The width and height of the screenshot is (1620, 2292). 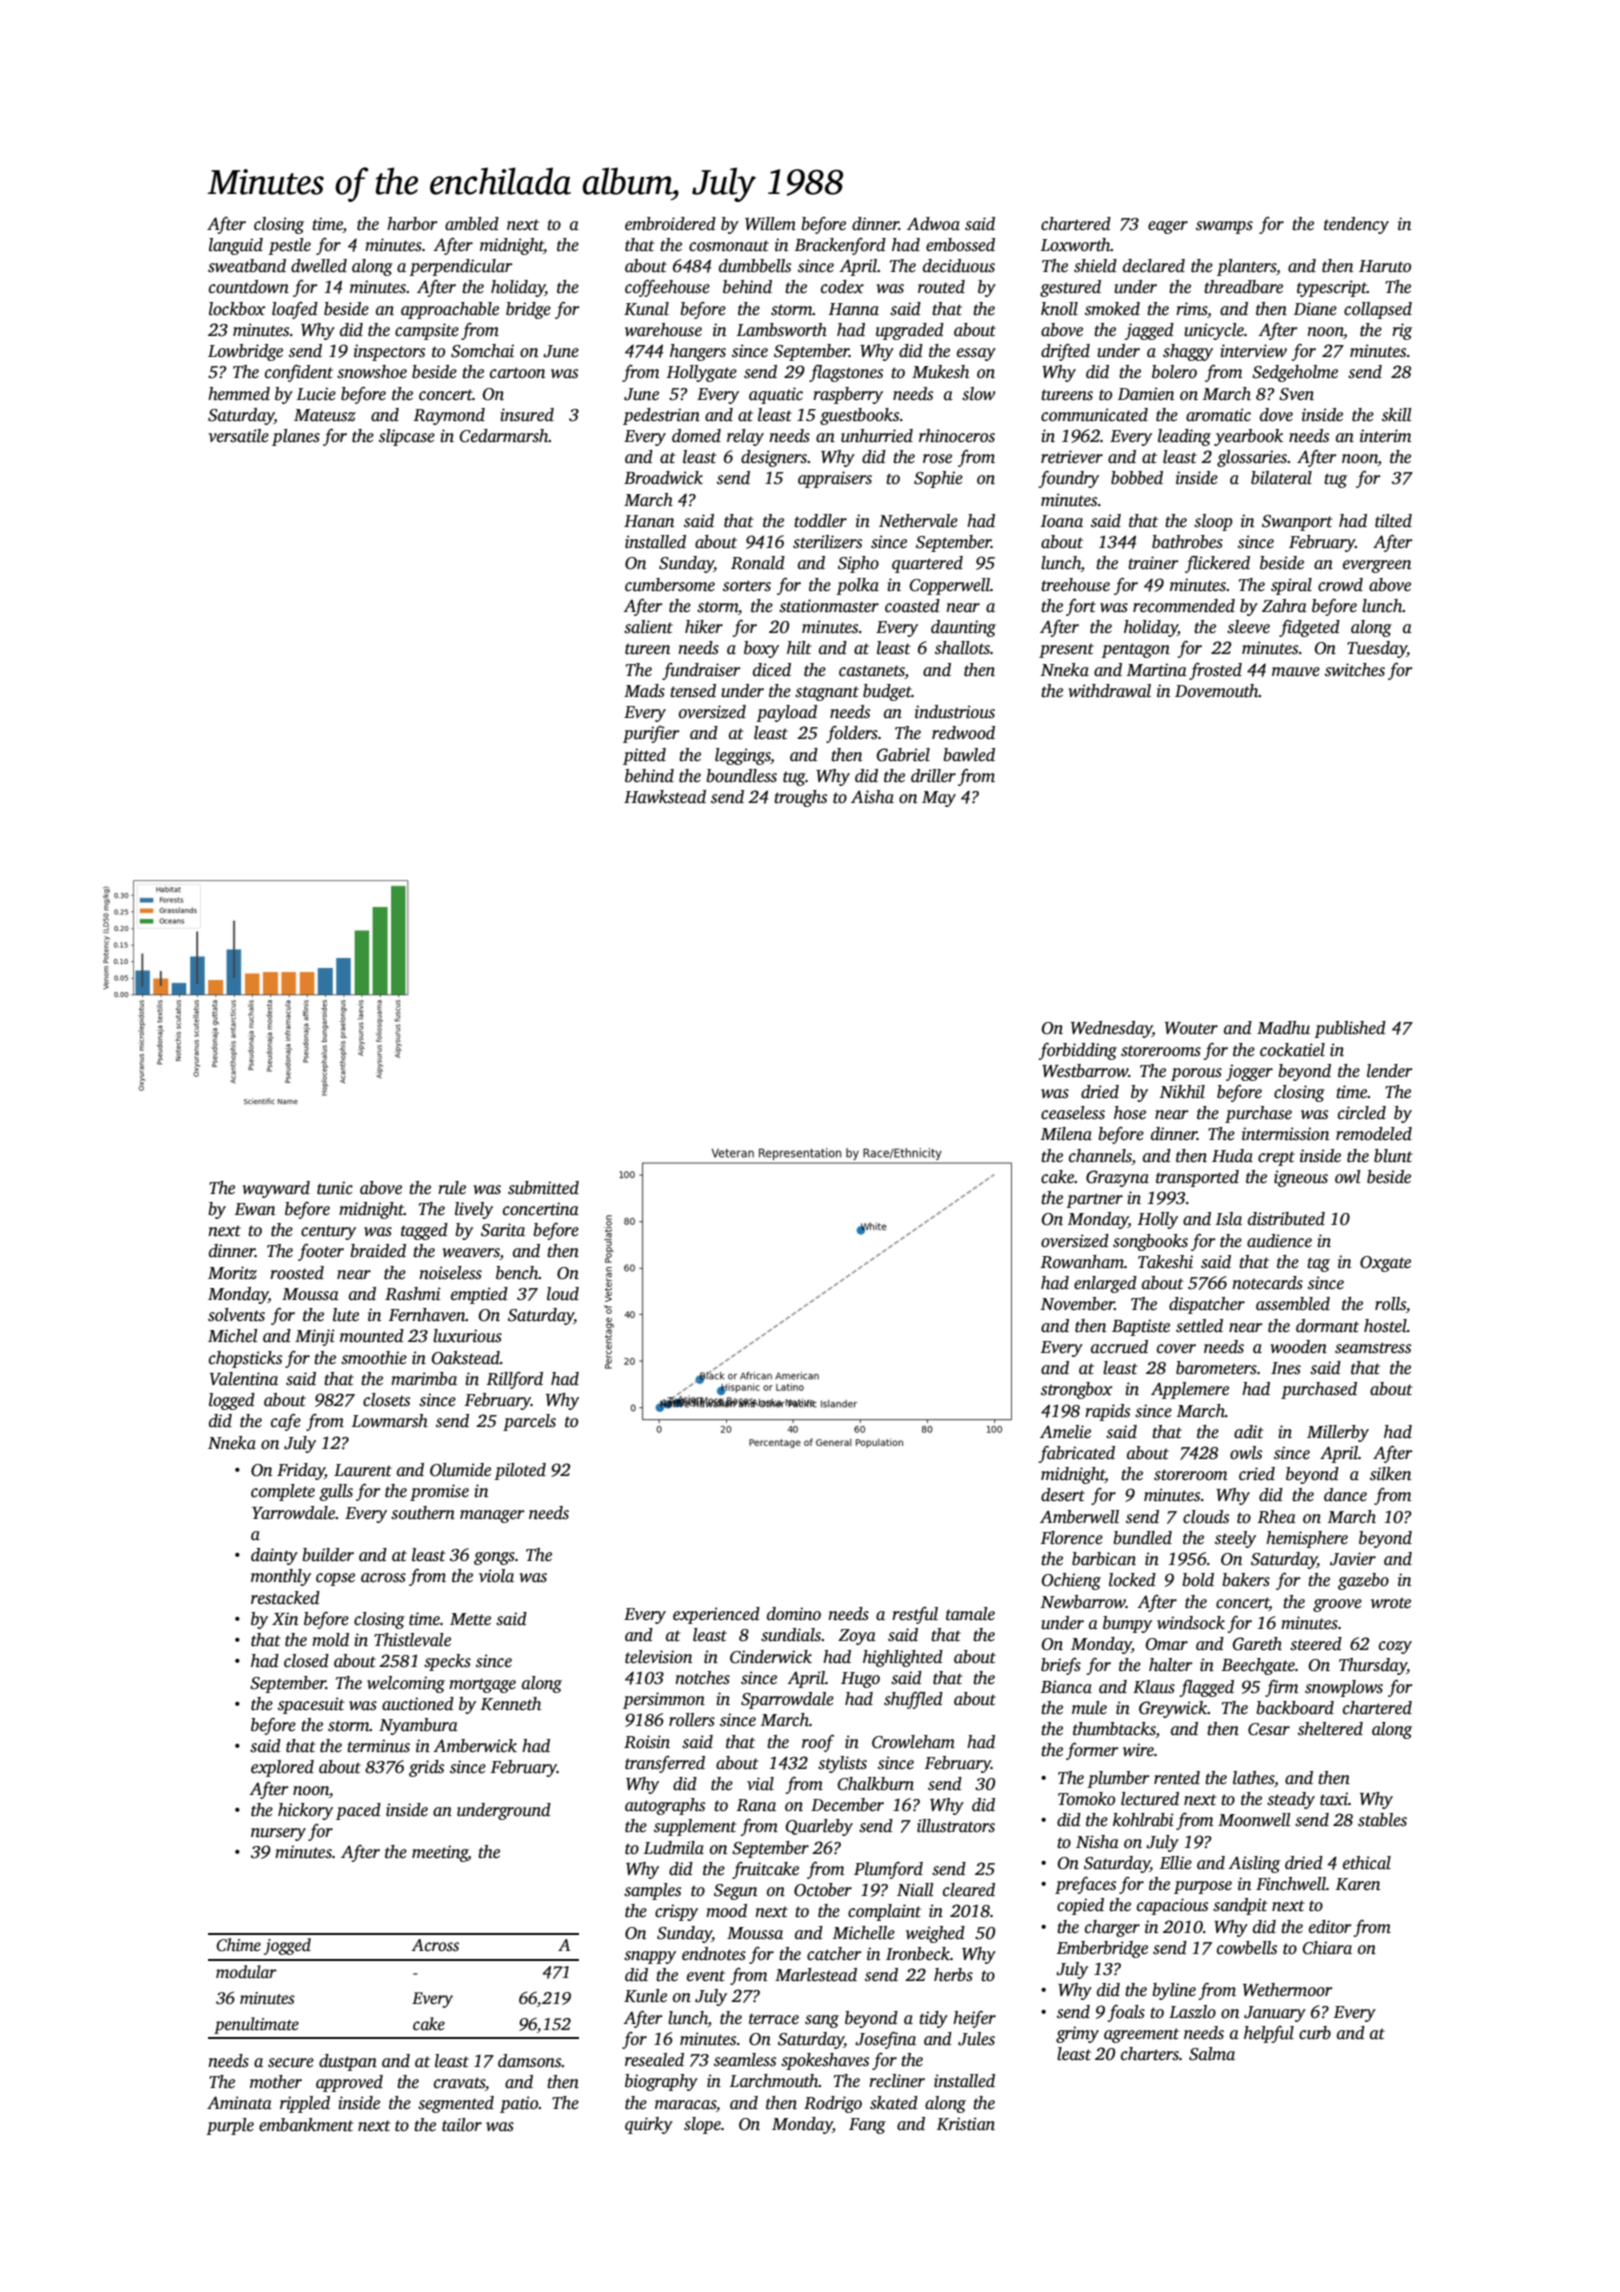 What do you see at coordinates (230, 2126) in the screenshot?
I see `purple` at bounding box center [230, 2126].
